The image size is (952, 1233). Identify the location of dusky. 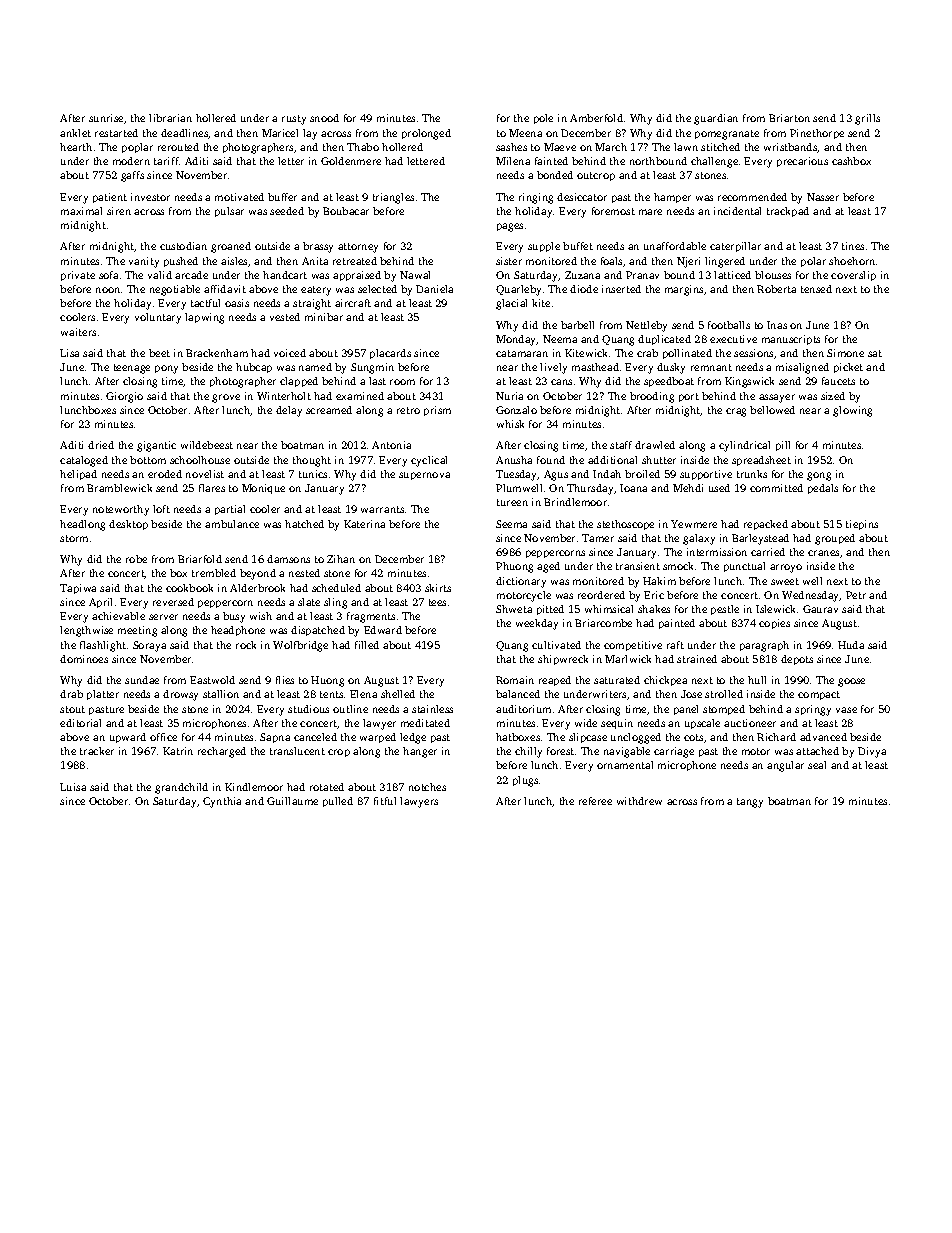
(671, 368).
